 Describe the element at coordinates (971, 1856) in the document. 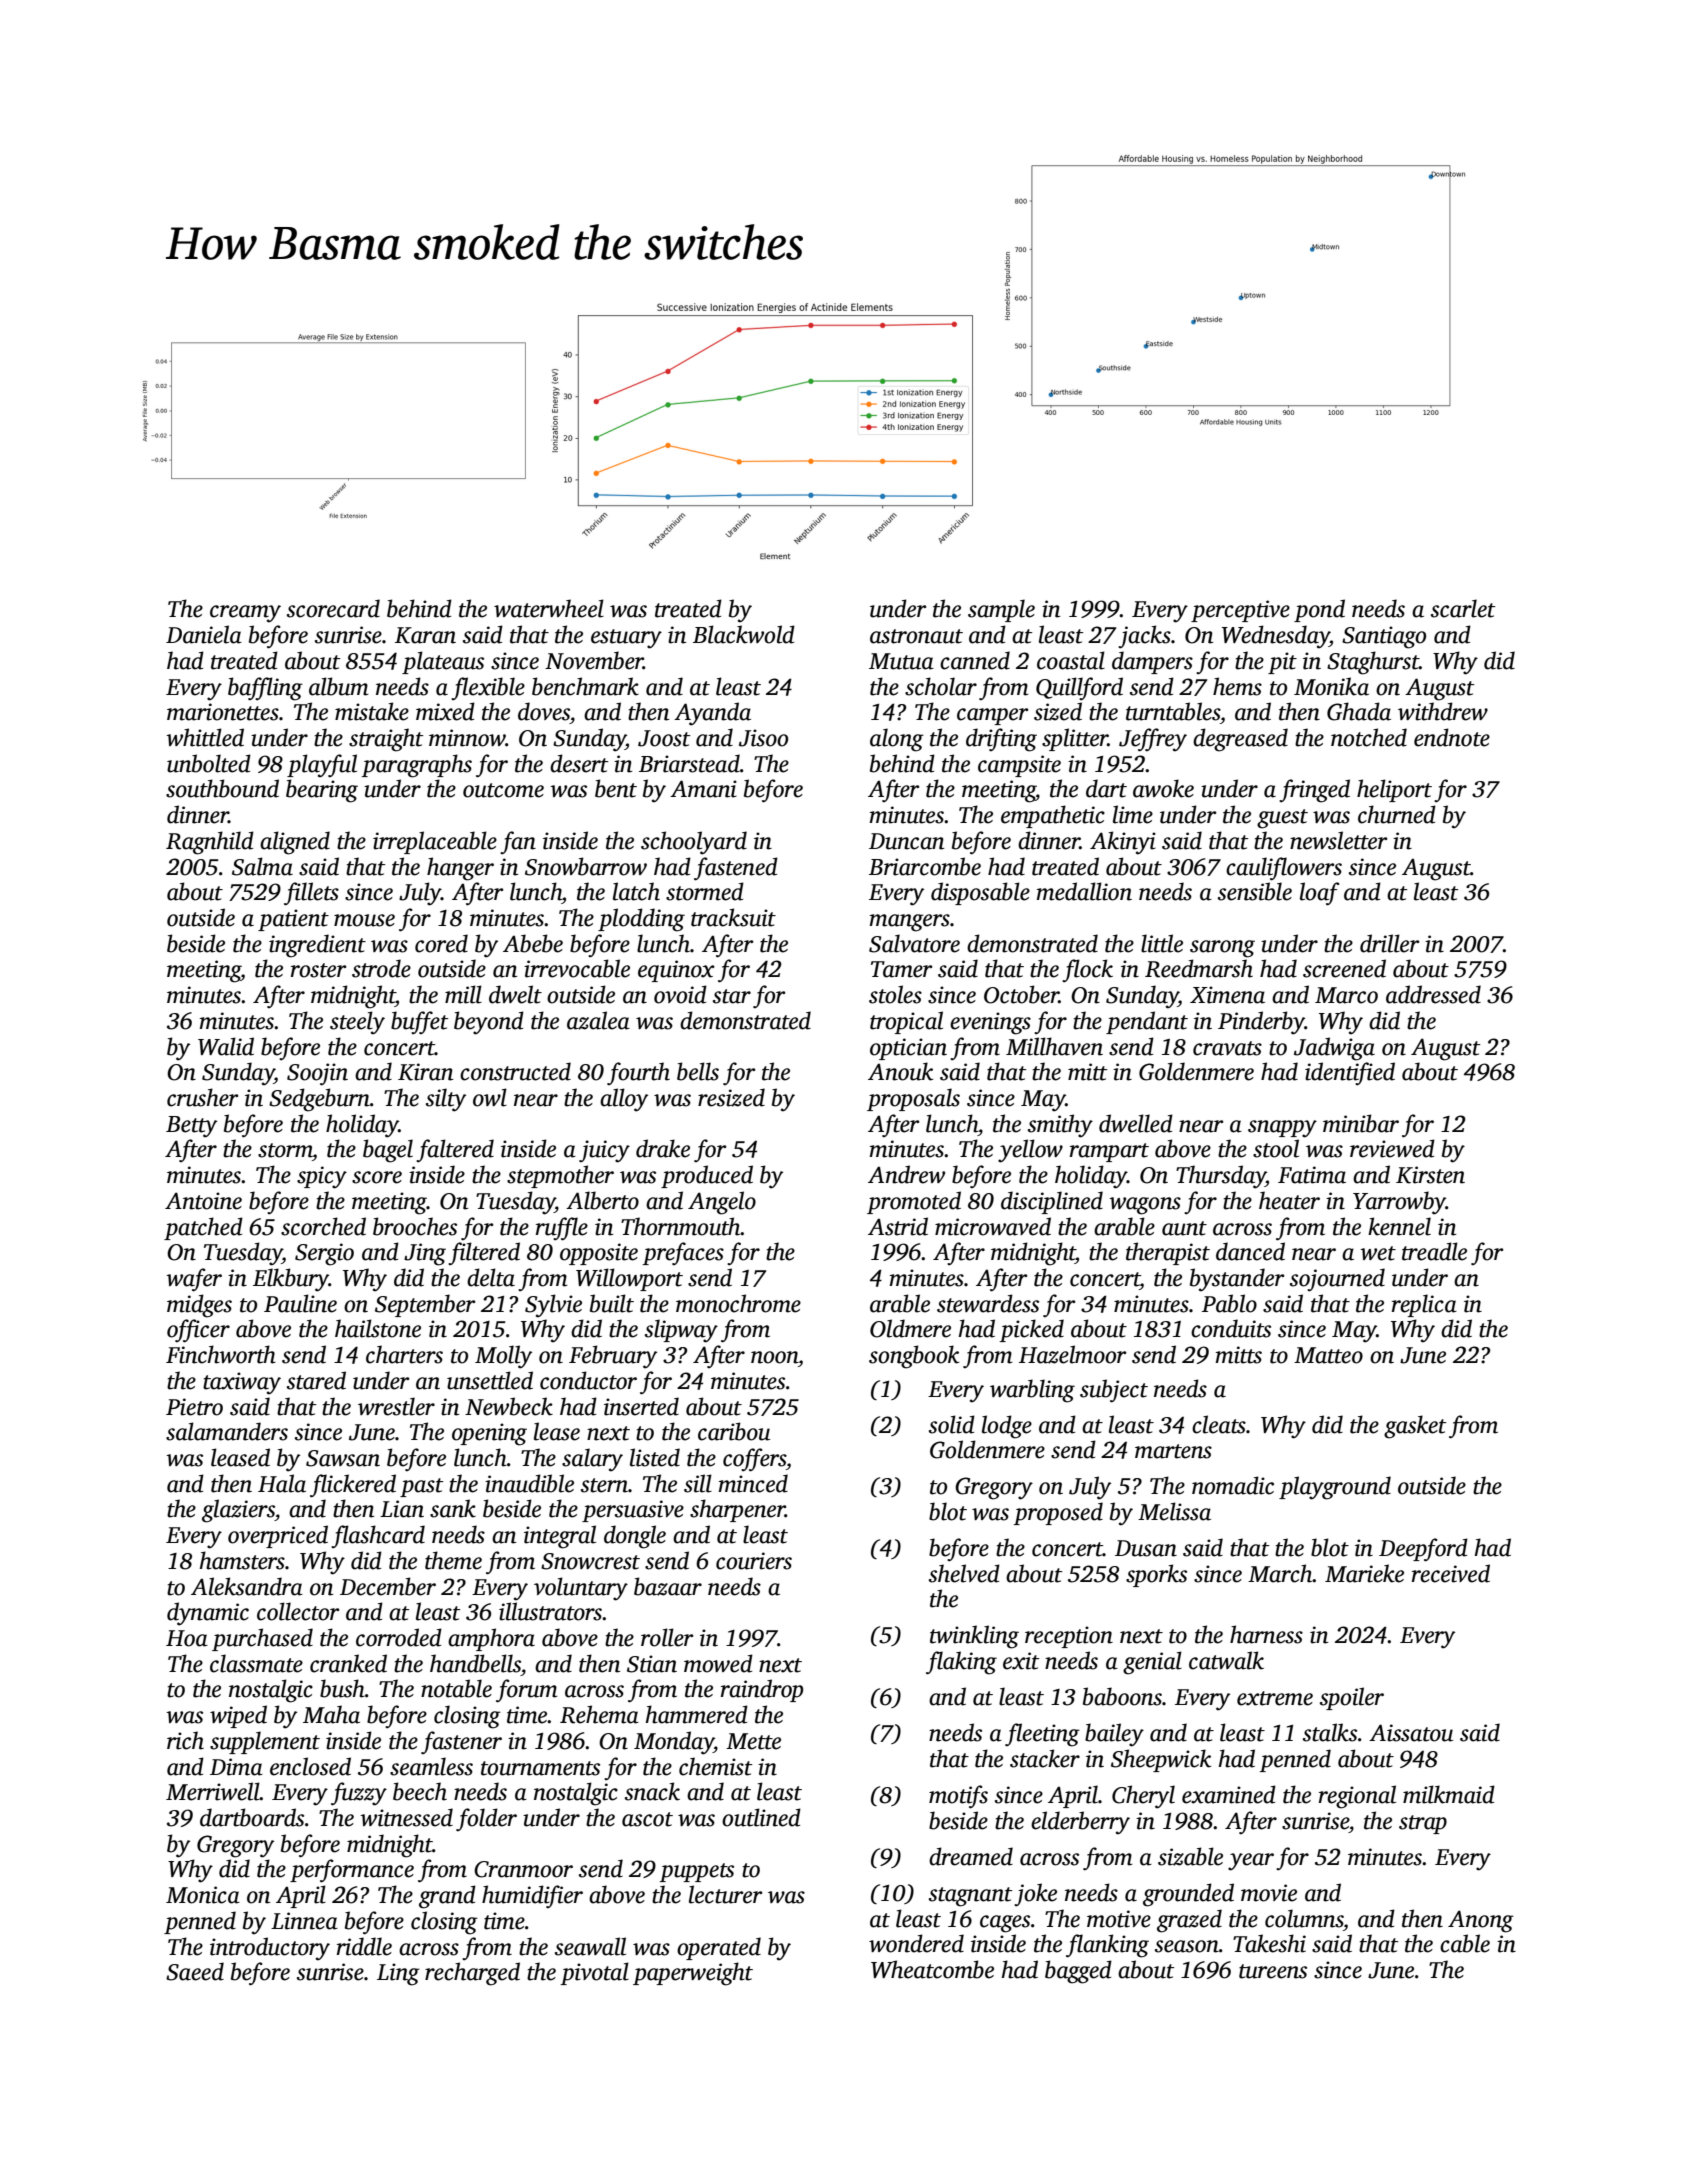

I see `dreamed` at that location.
